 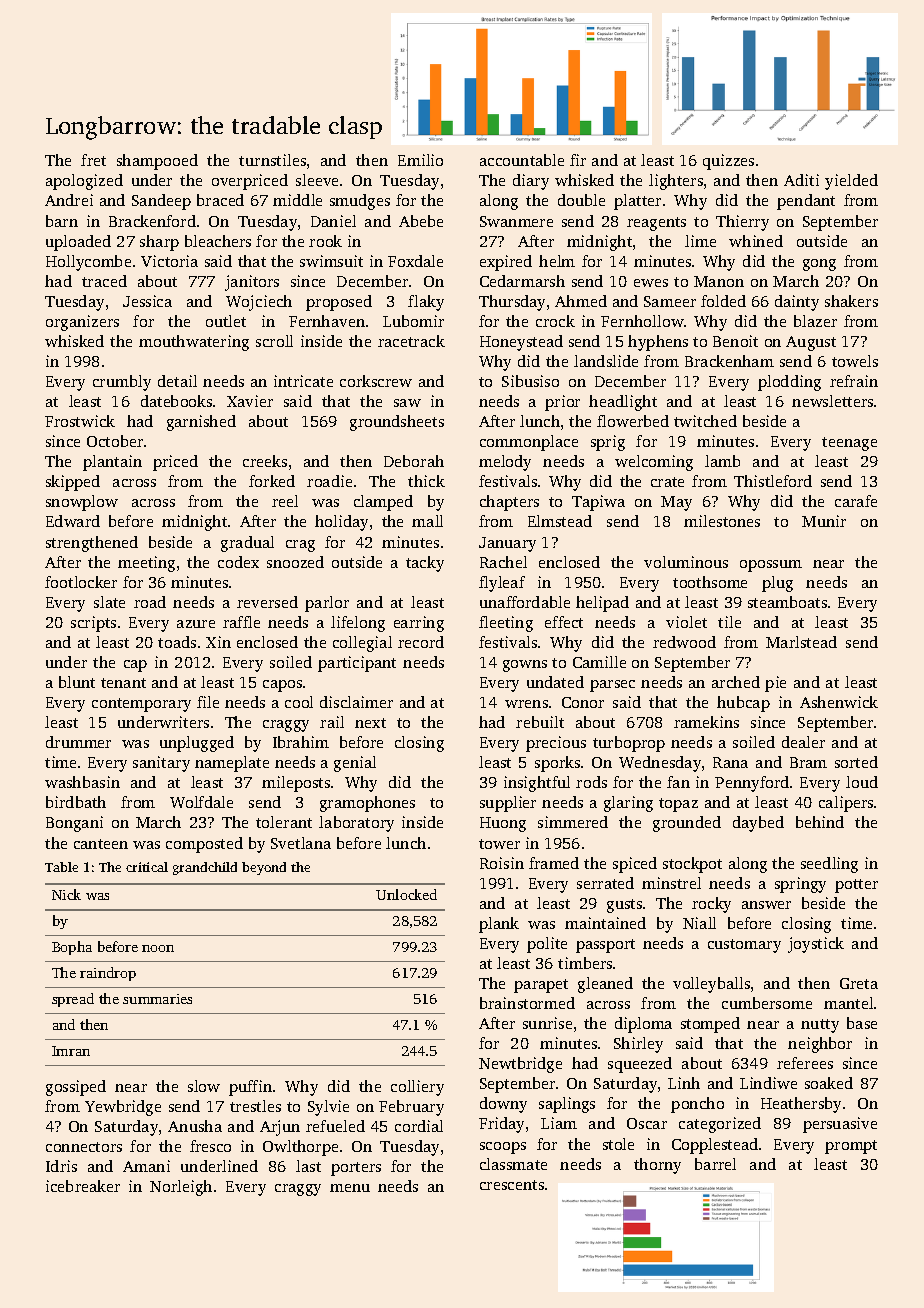 I want to click on Bram, so click(x=808, y=762).
